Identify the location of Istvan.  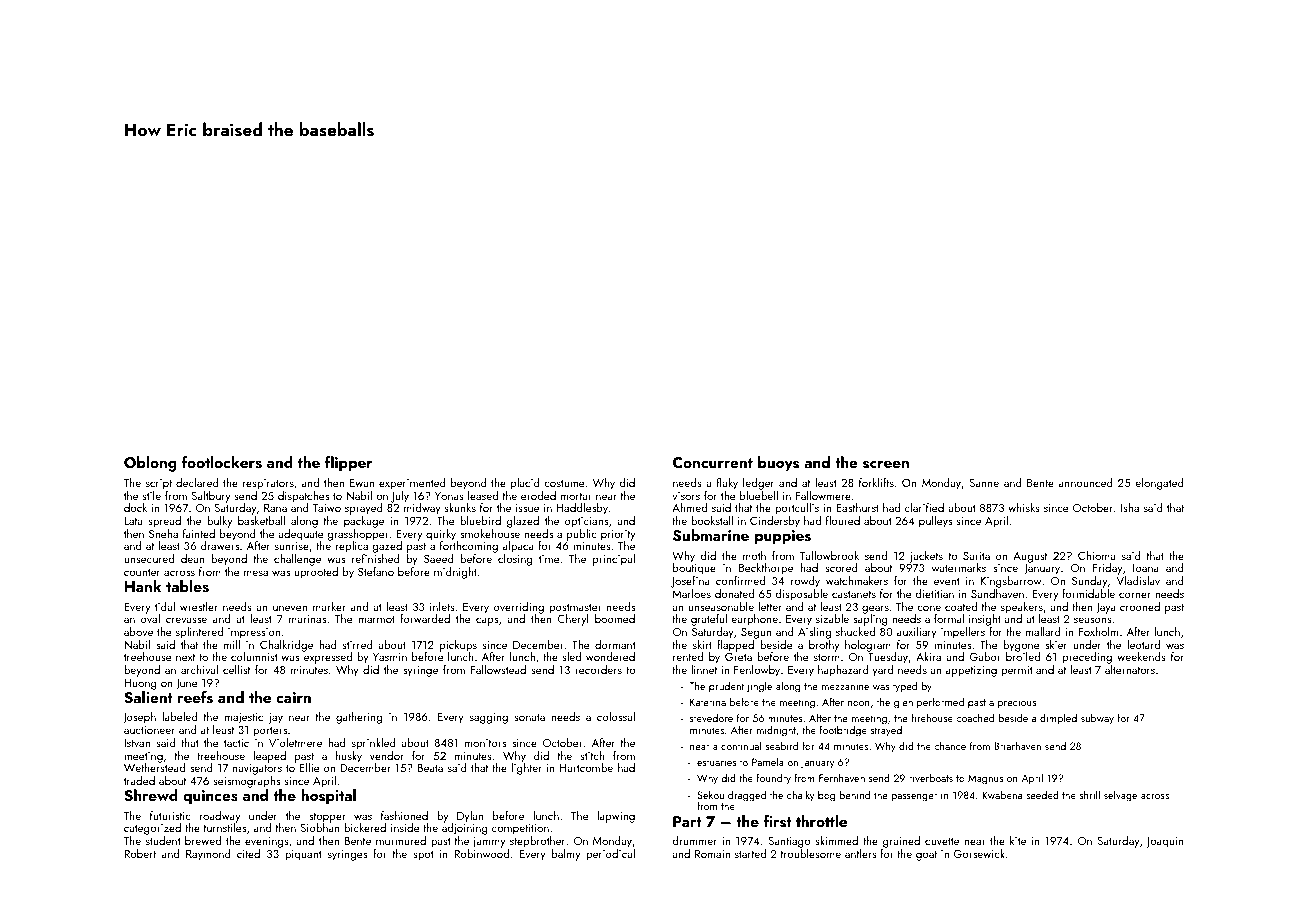
(137, 743).
